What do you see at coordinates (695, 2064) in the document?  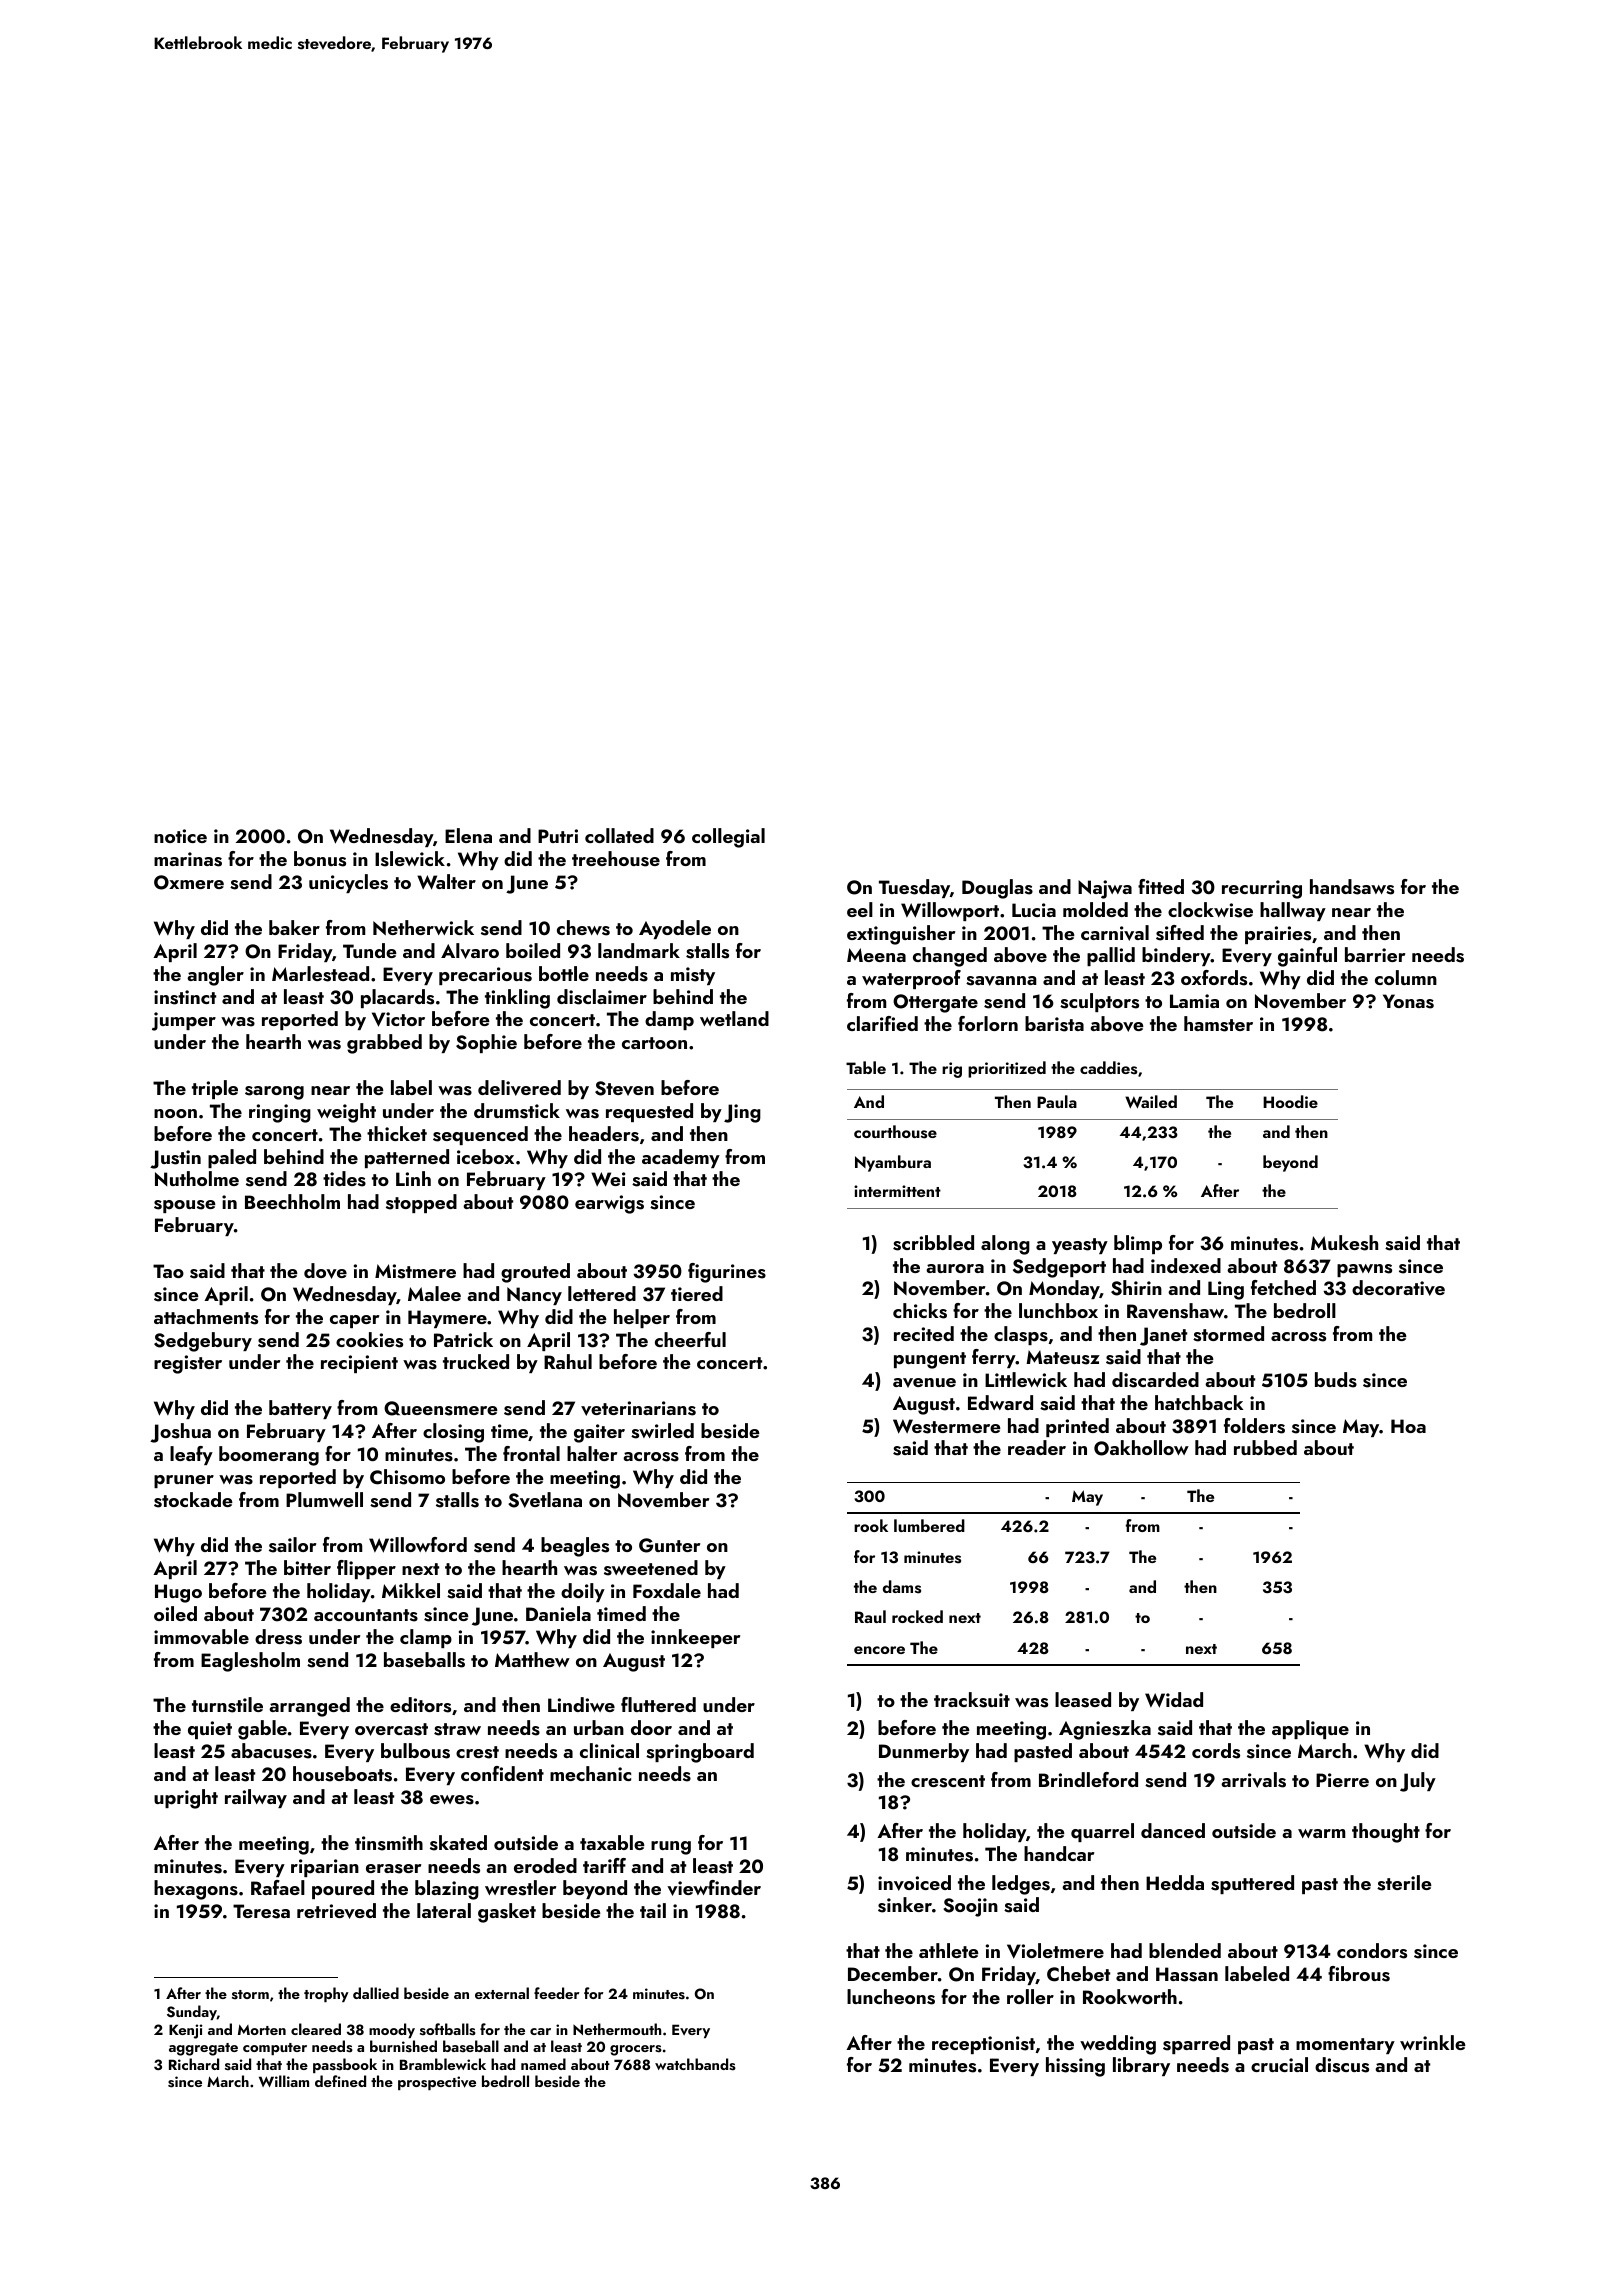 I see `watchbands` at bounding box center [695, 2064].
